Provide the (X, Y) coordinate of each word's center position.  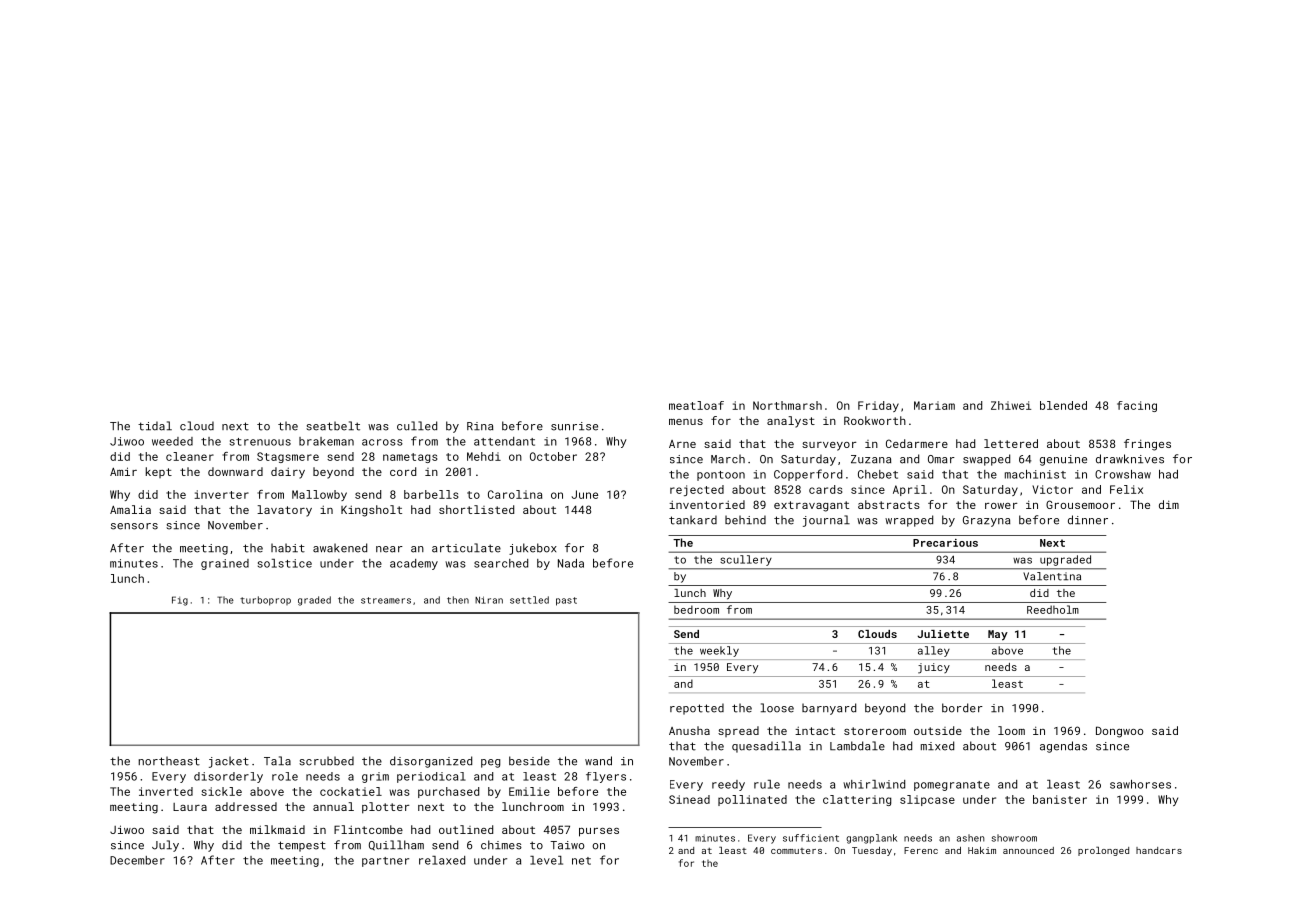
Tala (277, 761)
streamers (386, 600)
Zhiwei (1011, 405)
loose (777, 708)
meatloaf (696, 405)
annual (333, 806)
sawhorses (1140, 784)
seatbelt (333, 426)
